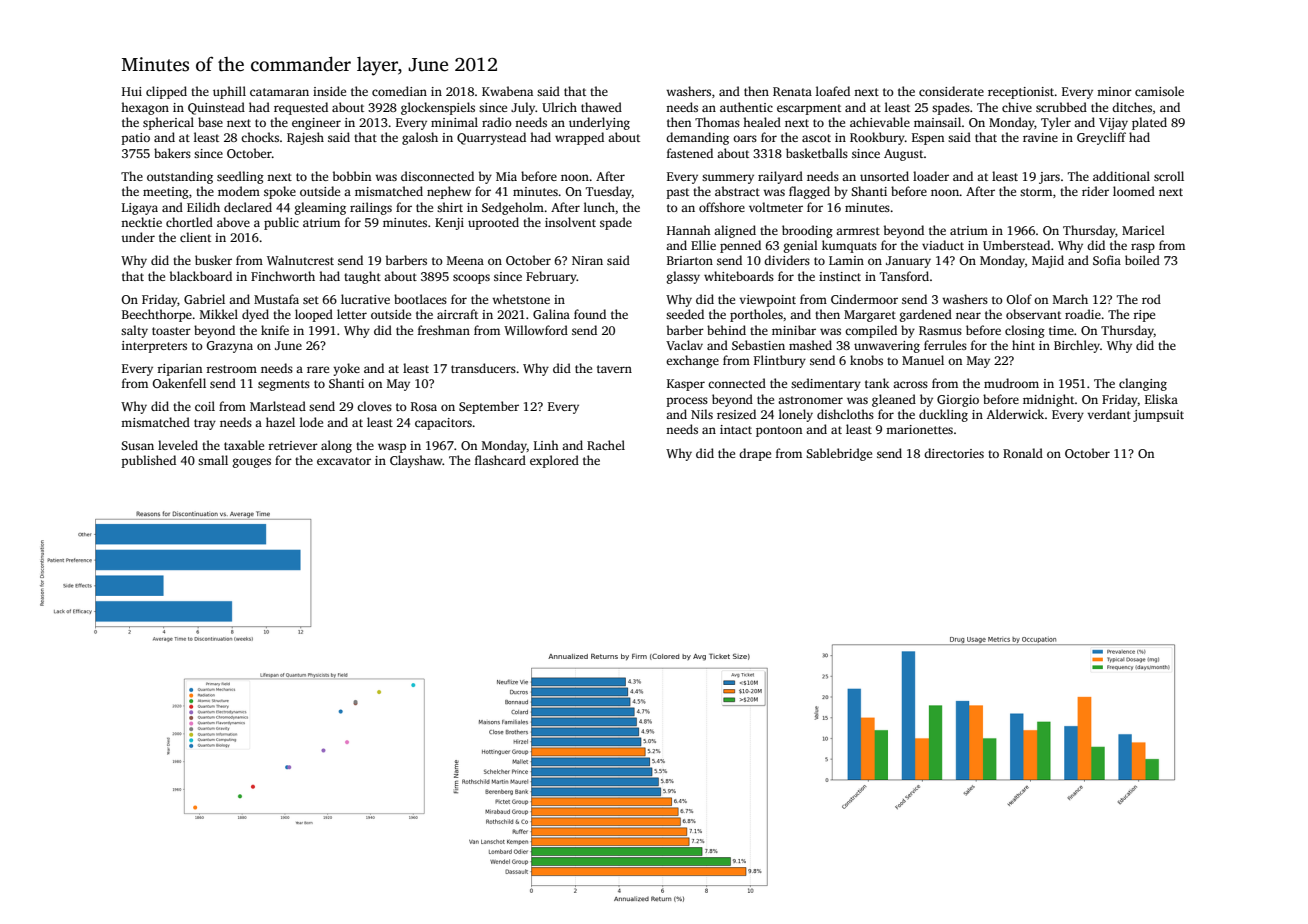  I want to click on knife, so click(275, 330).
